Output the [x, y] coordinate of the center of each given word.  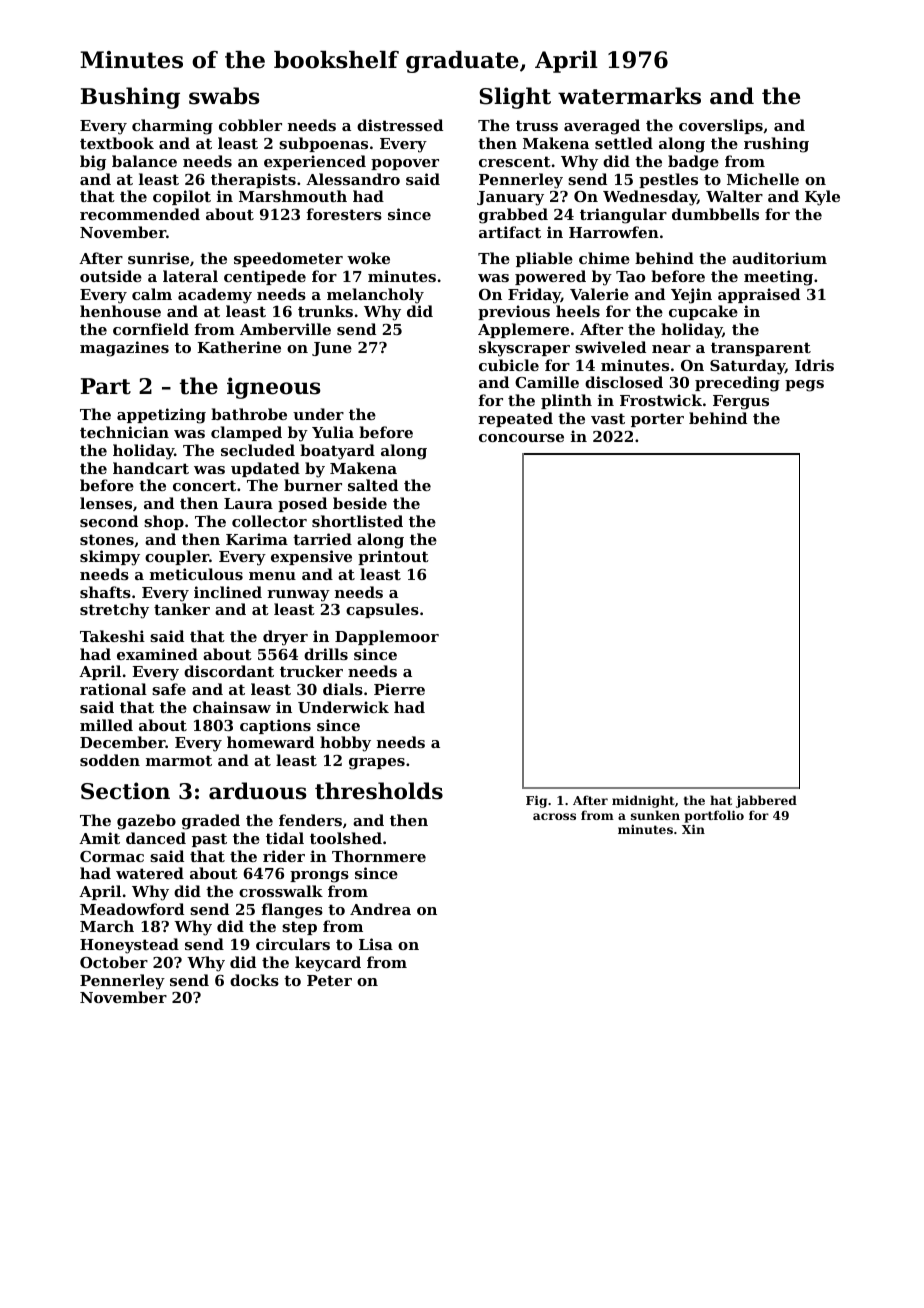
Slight [515, 98]
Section [125, 791]
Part [106, 386]
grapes [377, 764]
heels [578, 311]
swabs [224, 96]
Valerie [599, 294]
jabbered [766, 801]
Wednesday [650, 198]
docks [254, 980]
